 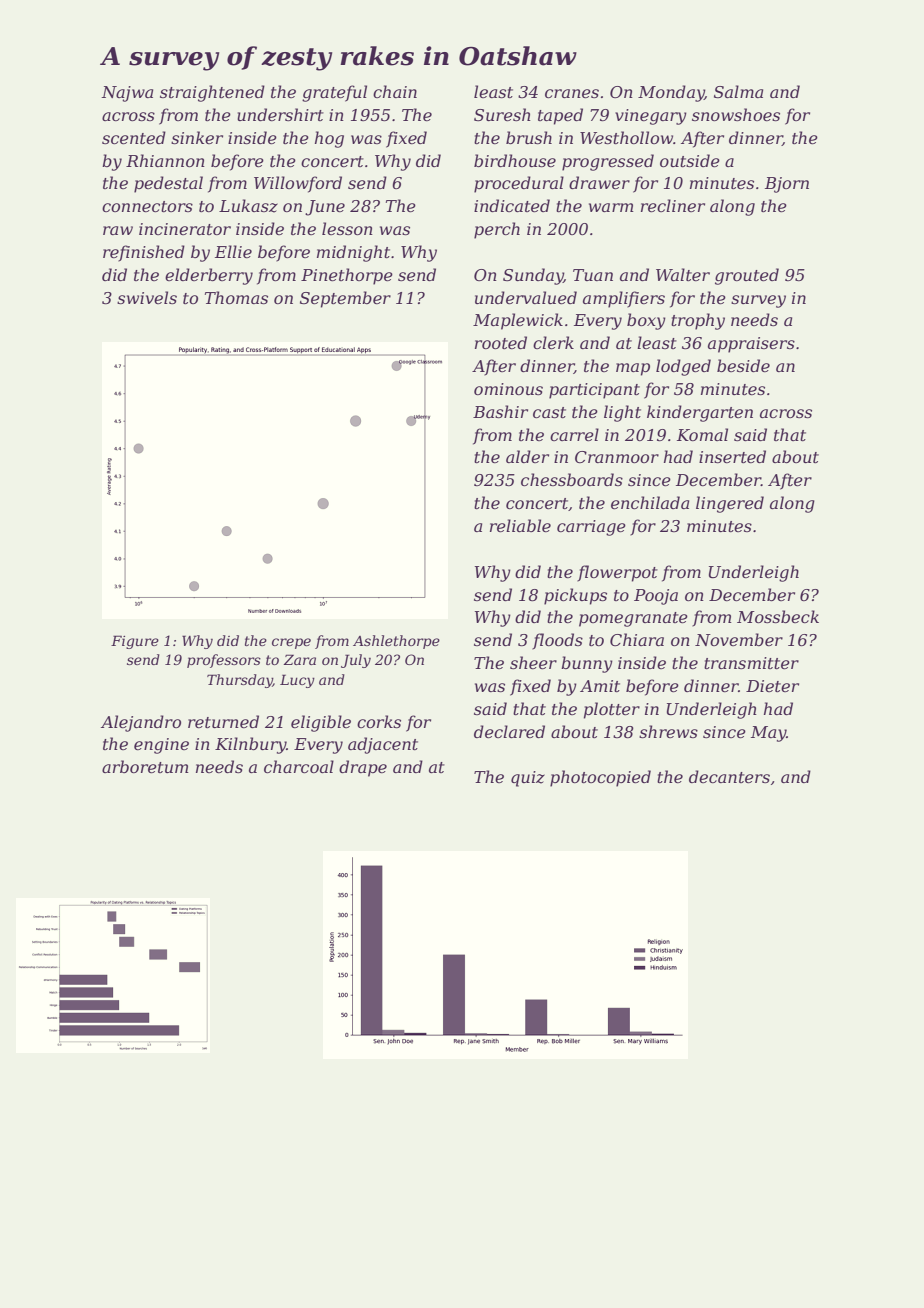 I want to click on quiz, so click(x=528, y=779).
